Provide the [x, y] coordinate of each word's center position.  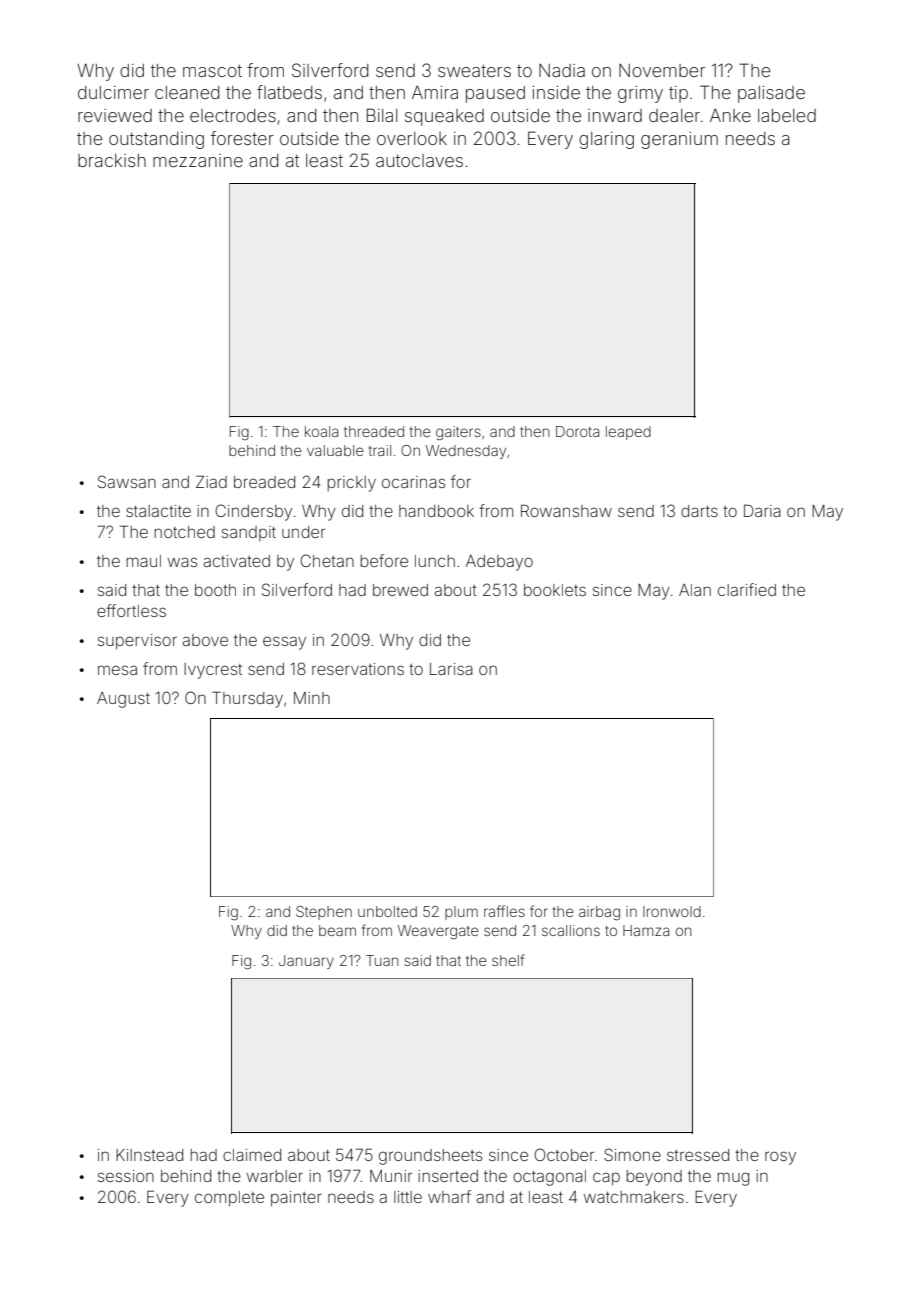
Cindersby [253, 512]
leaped [628, 433]
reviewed [115, 115]
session [126, 1176]
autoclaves [419, 160]
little [408, 1197]
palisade [771, 94]
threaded [374, 431]
